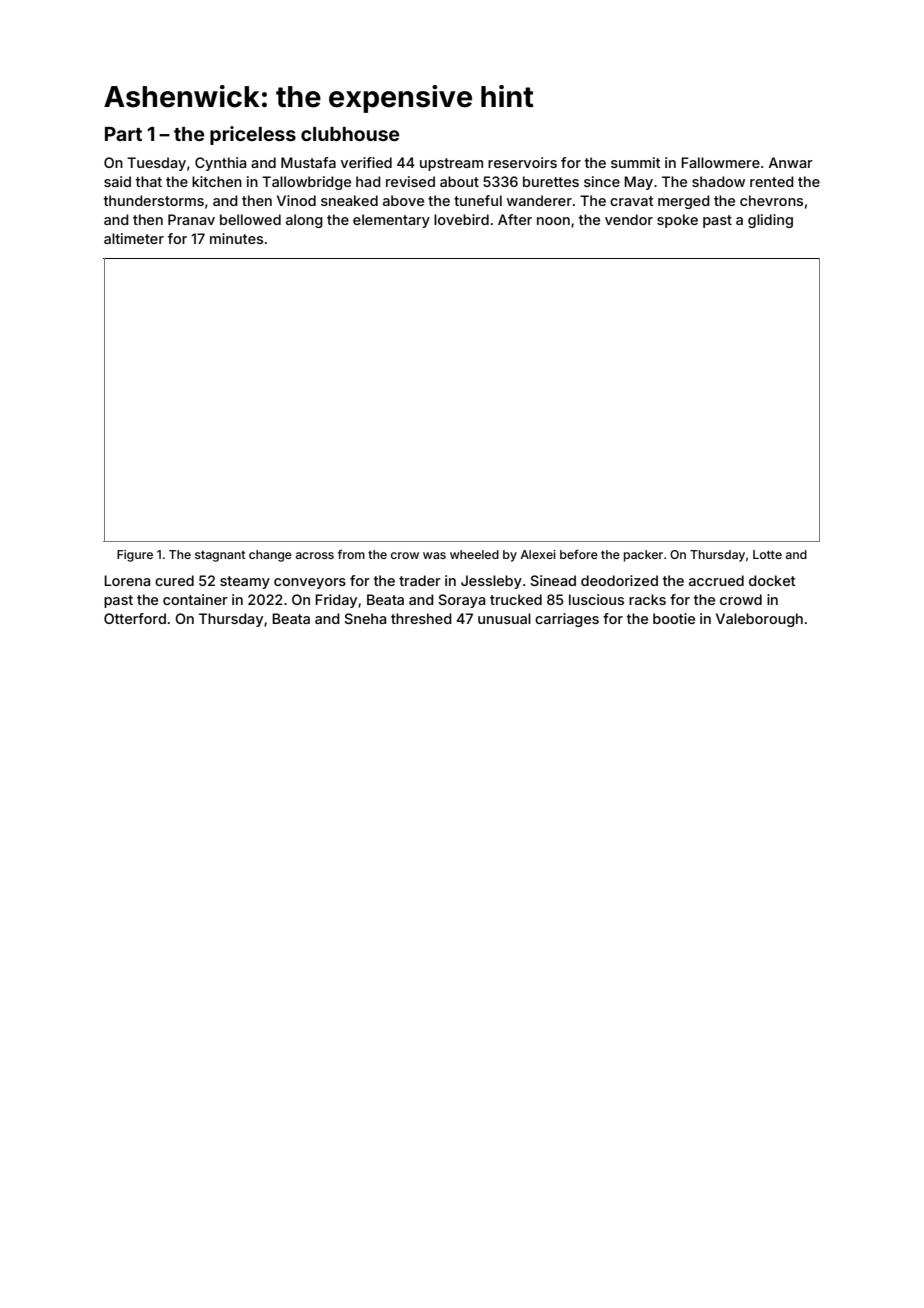 The width and height of the page is (924, 1308). I want to click on docket, so click(772, 580).
